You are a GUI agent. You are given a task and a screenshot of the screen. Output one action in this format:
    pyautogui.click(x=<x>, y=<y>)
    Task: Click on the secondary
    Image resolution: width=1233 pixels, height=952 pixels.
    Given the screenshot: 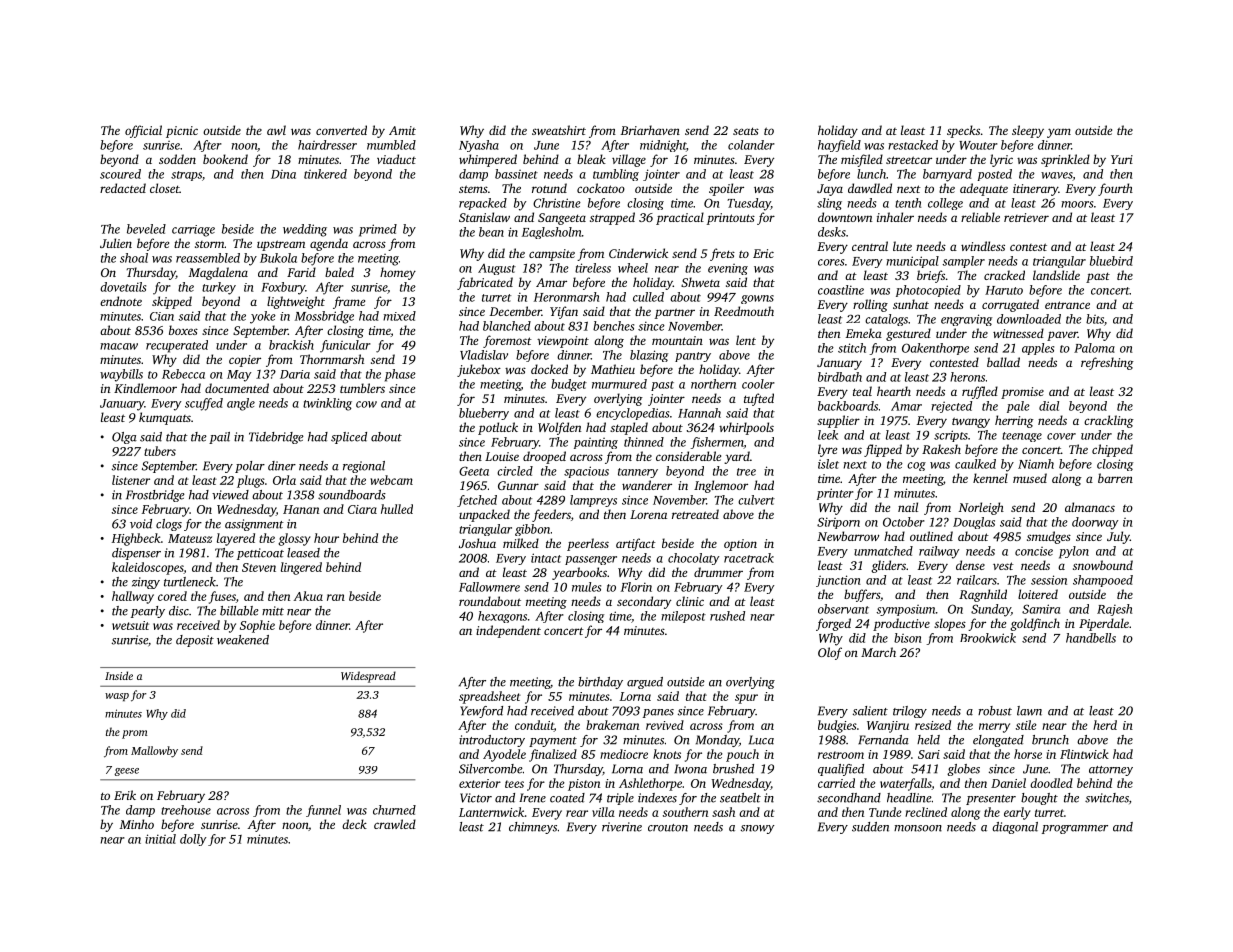 What is the action you would take?
    pyautogui.click(x=644, y=602)
